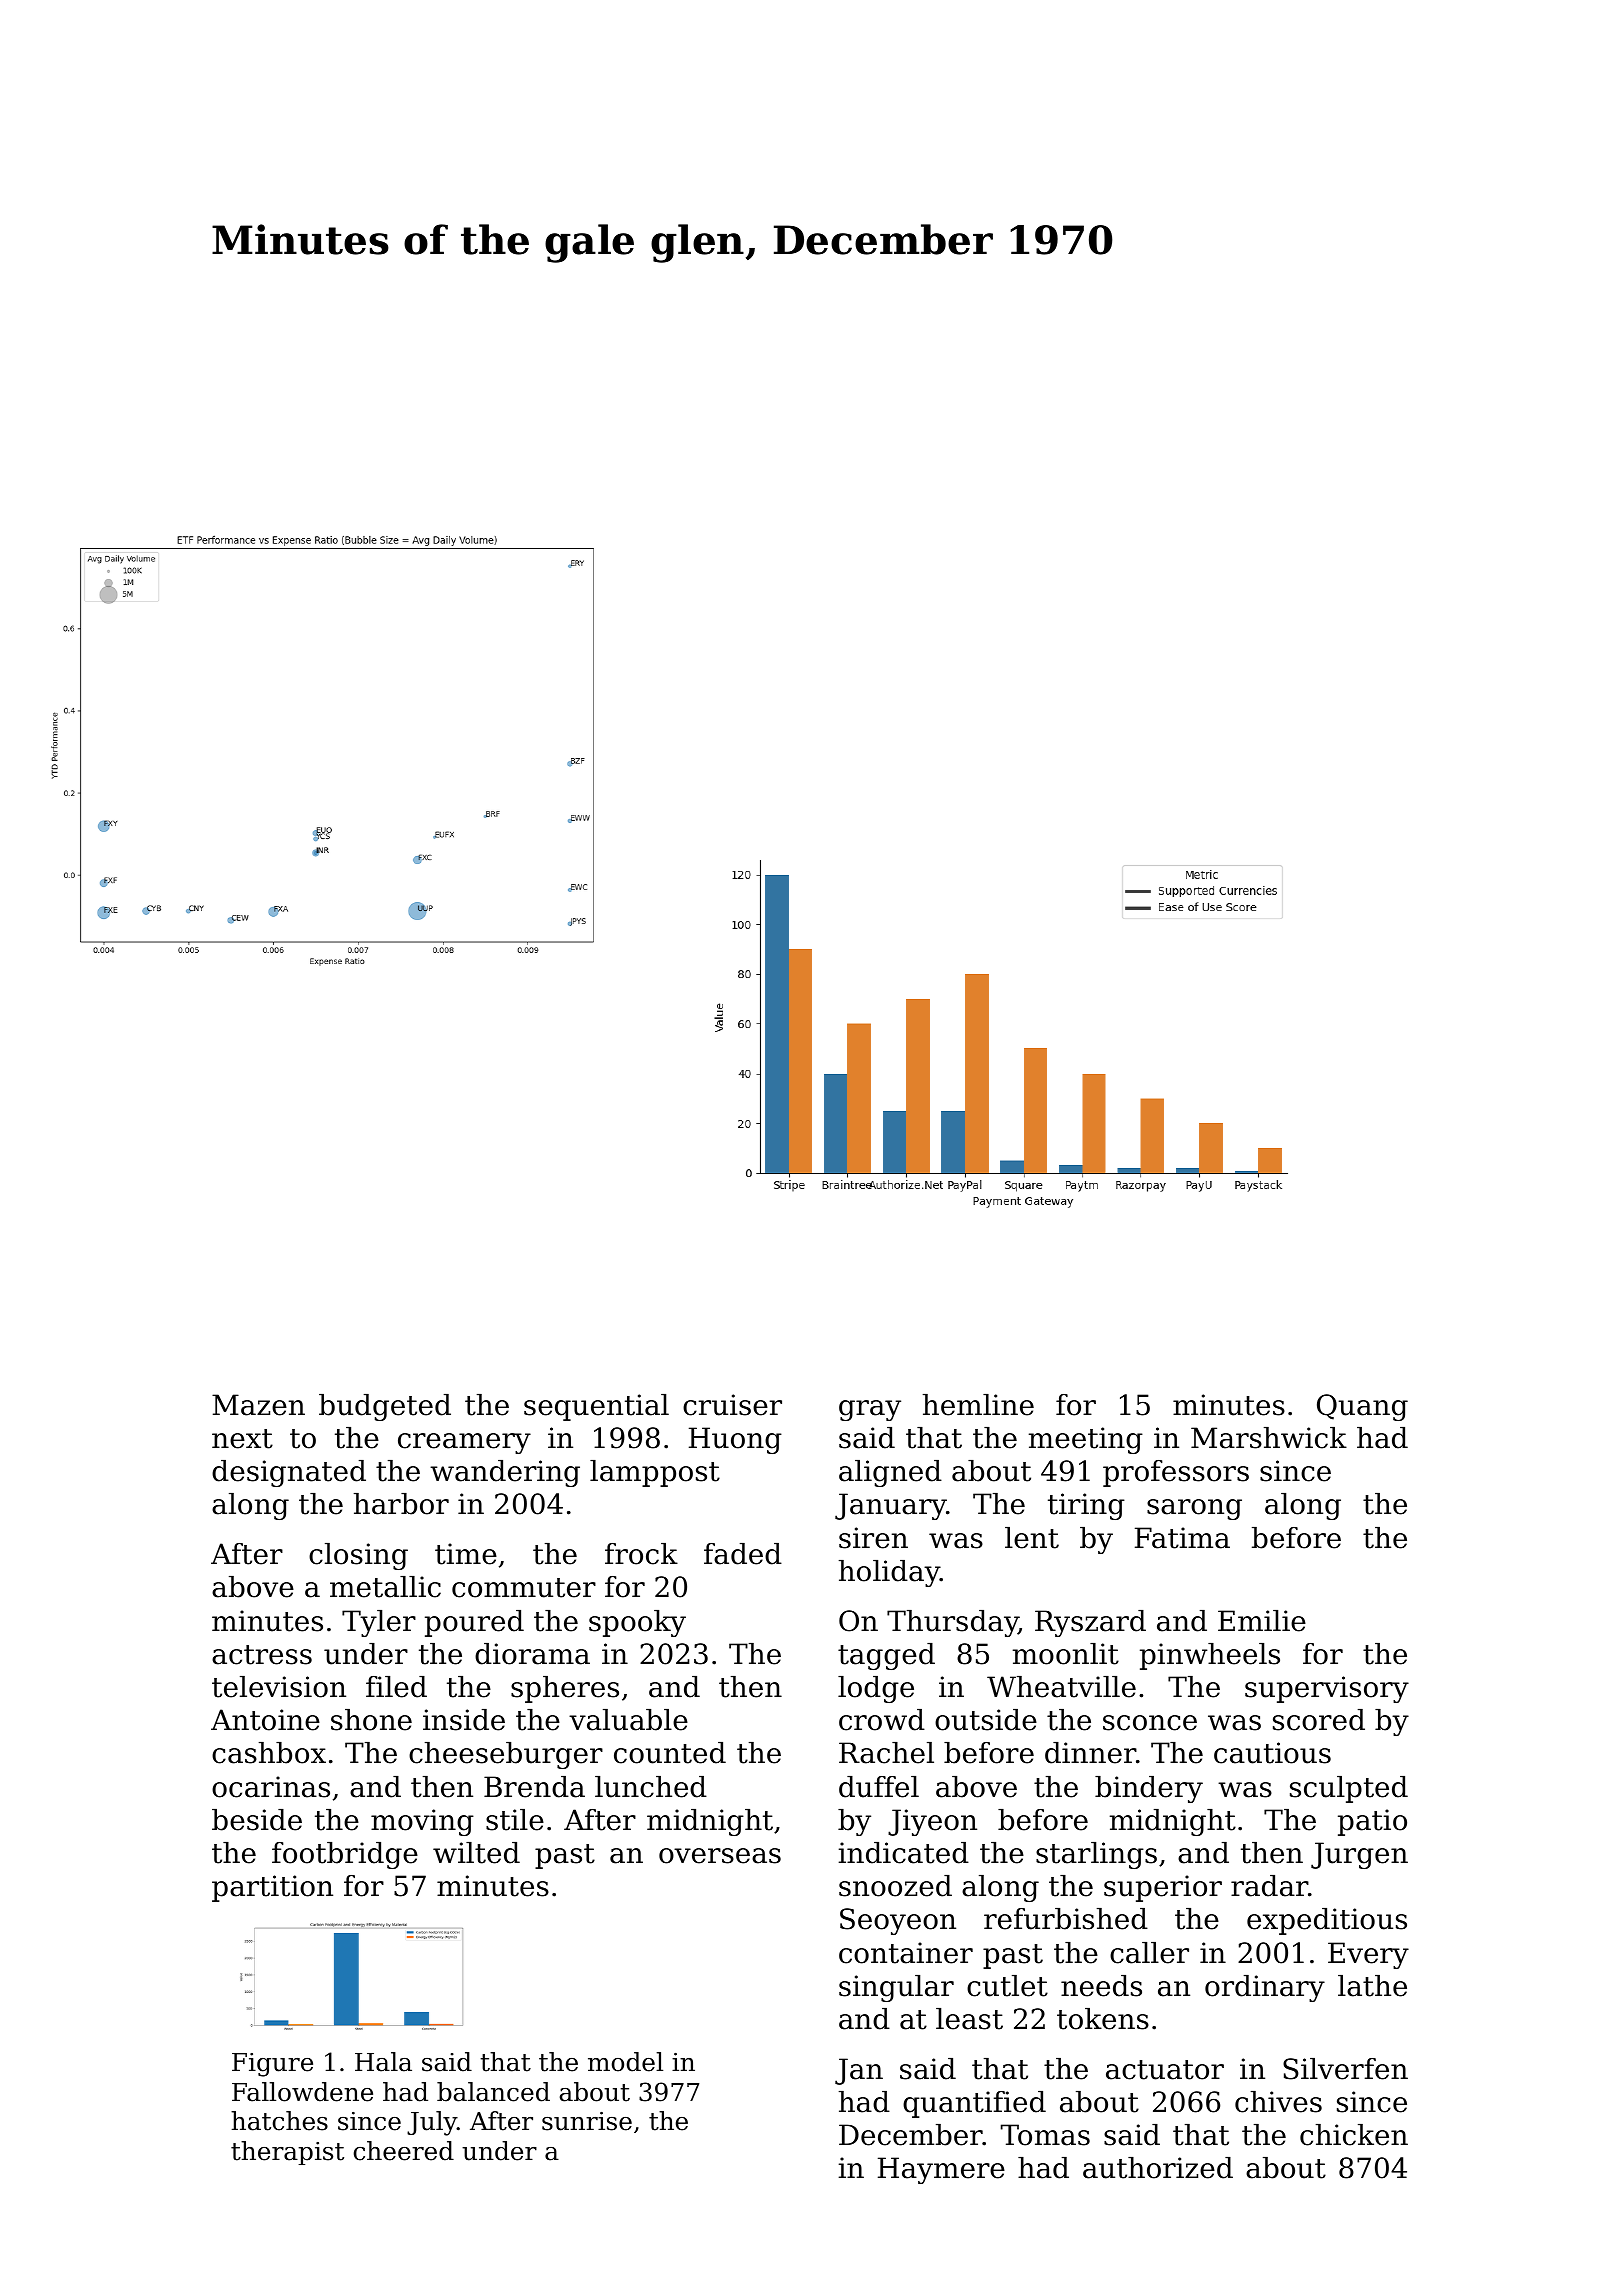 The image size is (1620, 2292). I want to click on meeting, so click(1086, 1440).
